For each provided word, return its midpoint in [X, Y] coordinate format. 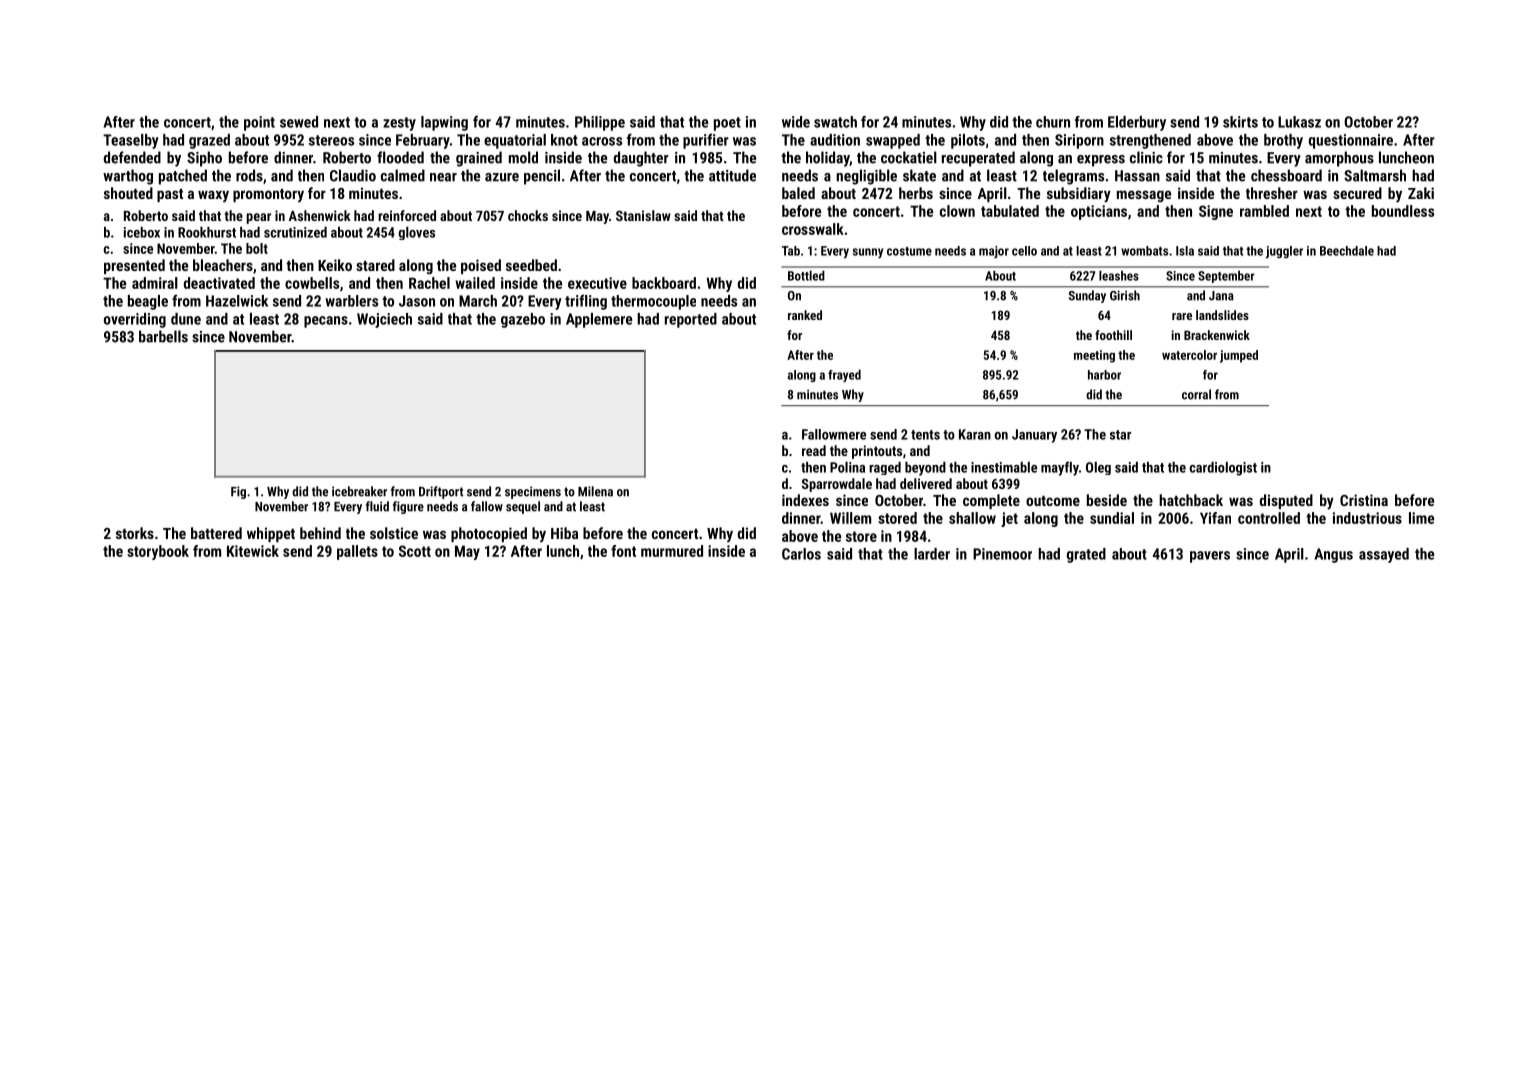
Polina [847, 467]
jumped [1239, 356]
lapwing [444, 123]
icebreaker [359, 491]
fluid [377, 506]
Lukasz [1299, 122]
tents [925, 435]
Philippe [600, 123]
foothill [1113, 335]
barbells [163, 336]
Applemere [599, 320]
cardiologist [1223, 469]
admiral [155, 283]
